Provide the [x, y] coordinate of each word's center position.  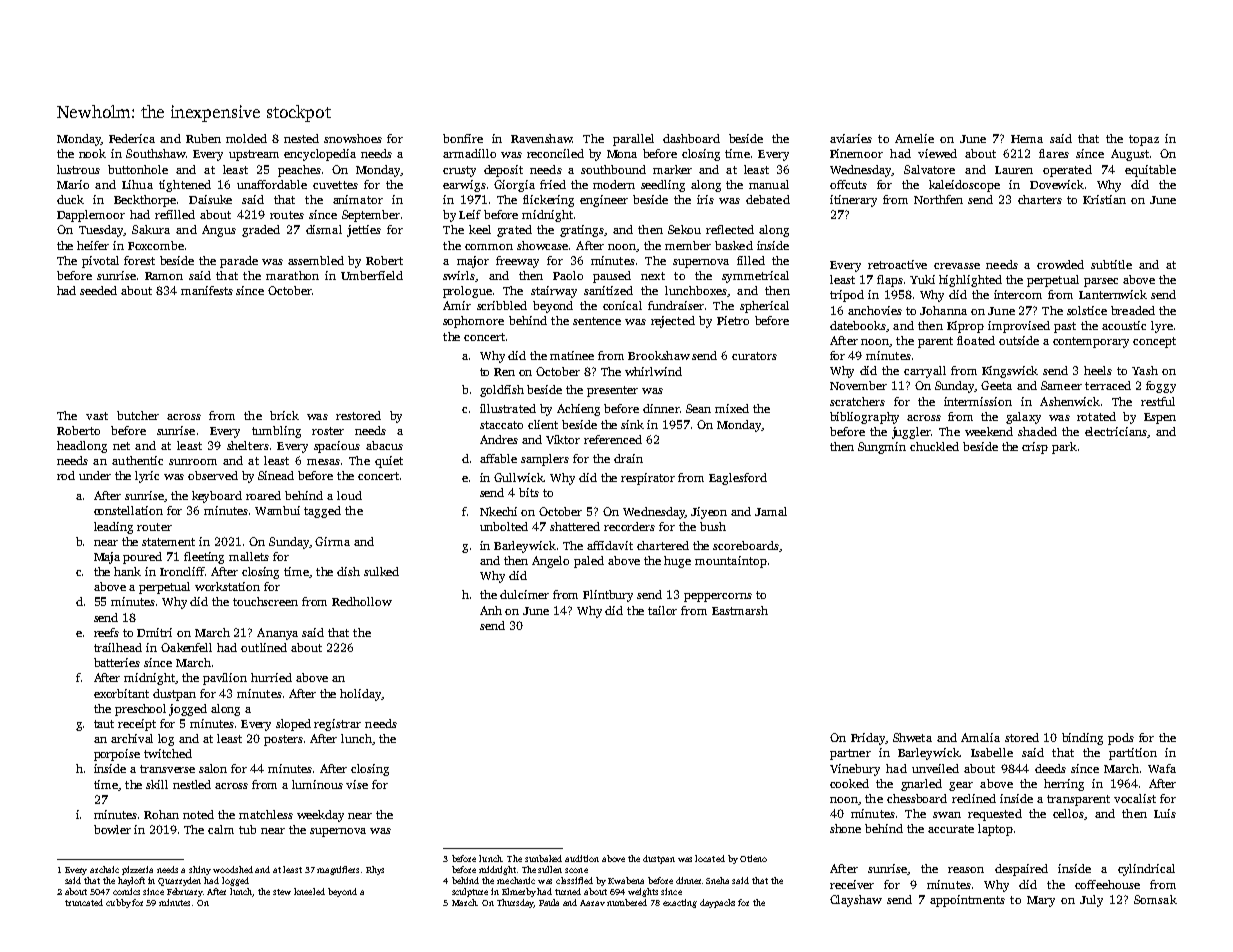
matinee [572, 355]
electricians [1116, 431]
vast [97, 416]
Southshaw [155, 153]
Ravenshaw [541, 138]
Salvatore [929, 169]
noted [198, 814]
